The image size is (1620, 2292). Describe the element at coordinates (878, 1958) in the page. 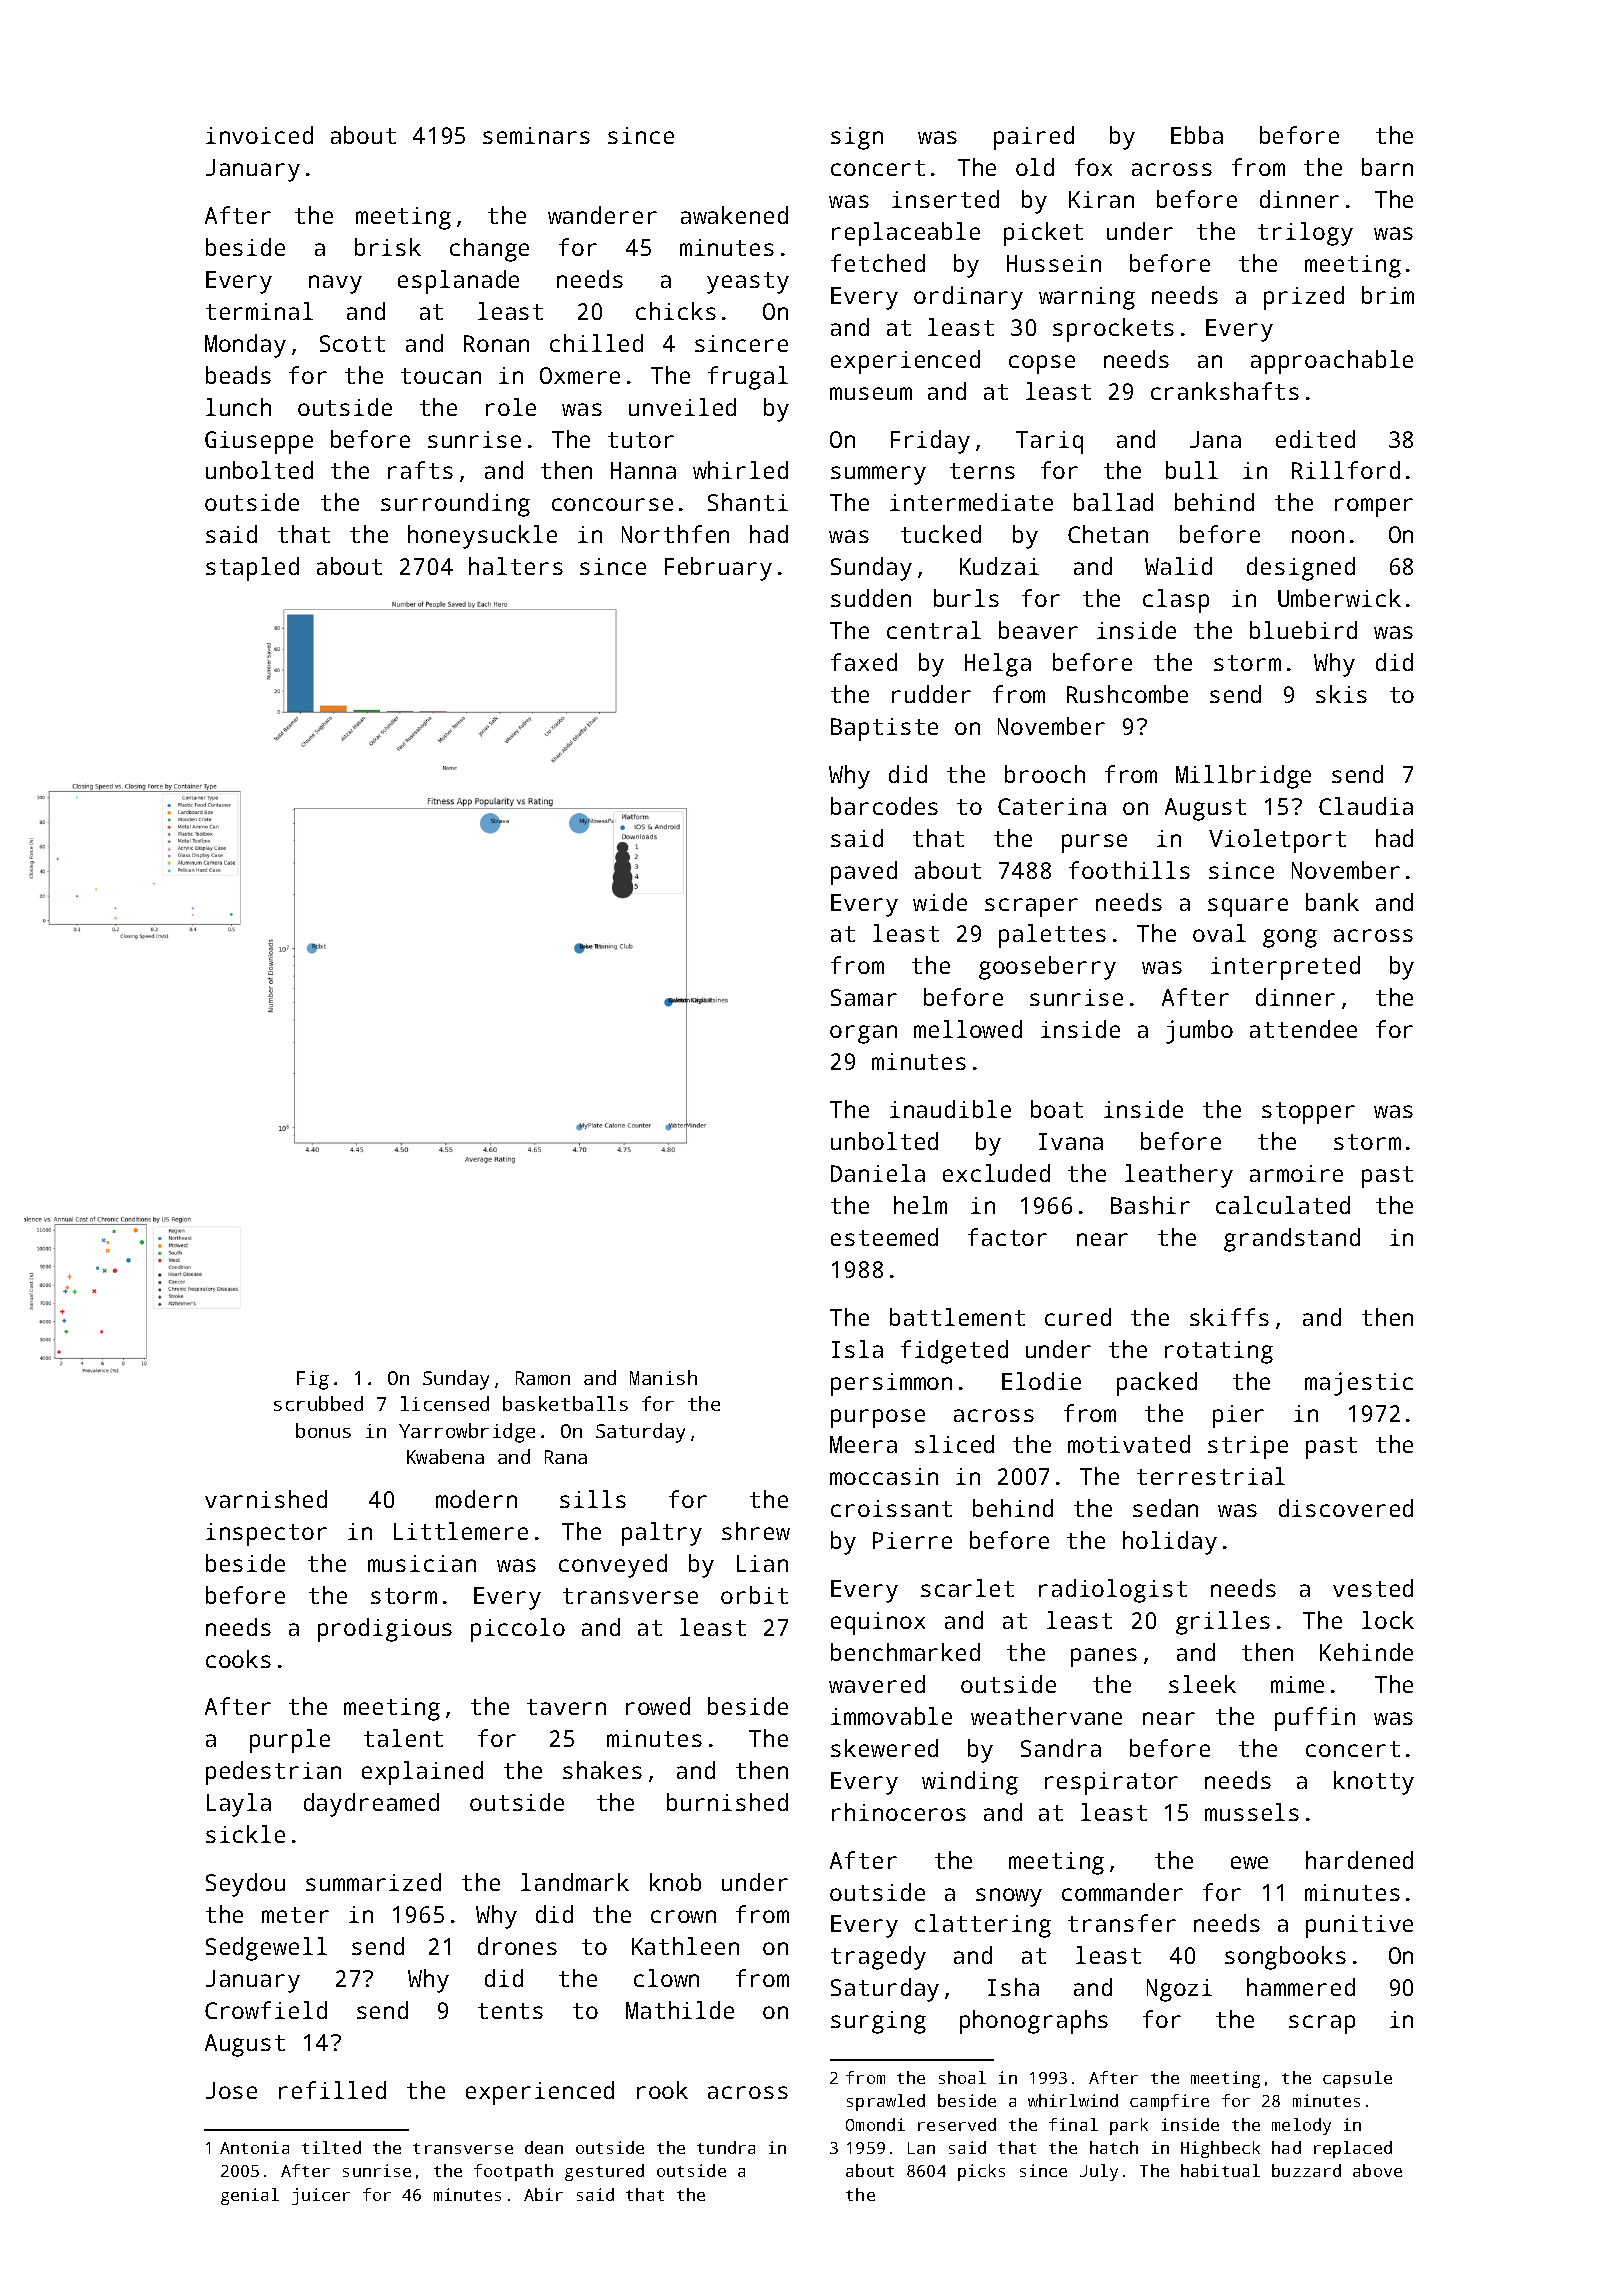

I see `tragedy` at that location.
